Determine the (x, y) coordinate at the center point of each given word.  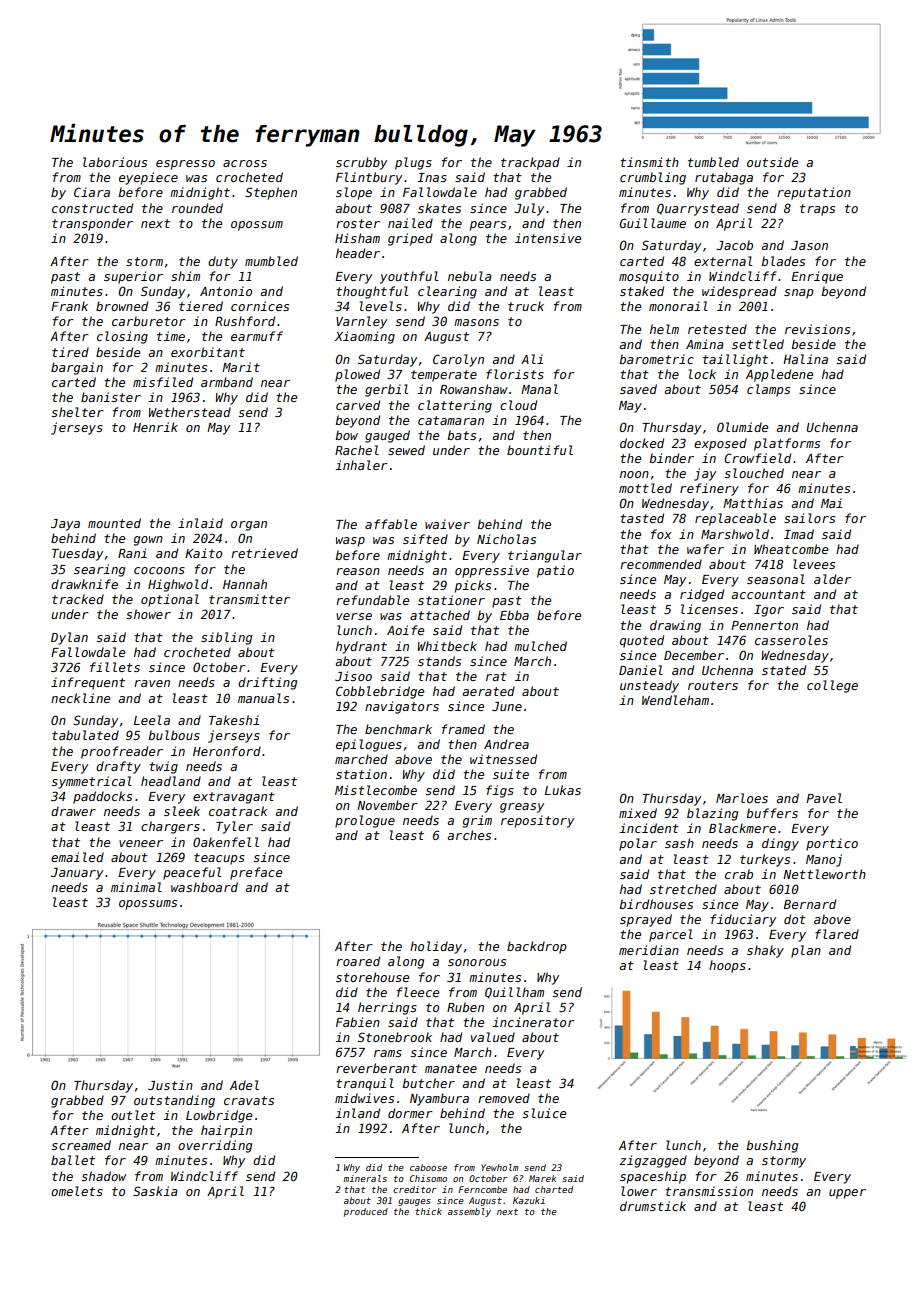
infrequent (88, 683)
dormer (410, 1113)
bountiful (540, 450)
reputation (814, 193)
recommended (661, 564)
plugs (413, 163)
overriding (215, 1146)
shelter (77, 412)
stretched (683, 889)
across (245, 163)
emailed (77, 857)
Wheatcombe (791, 549)
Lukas (563, 790)
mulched (540, 646)
